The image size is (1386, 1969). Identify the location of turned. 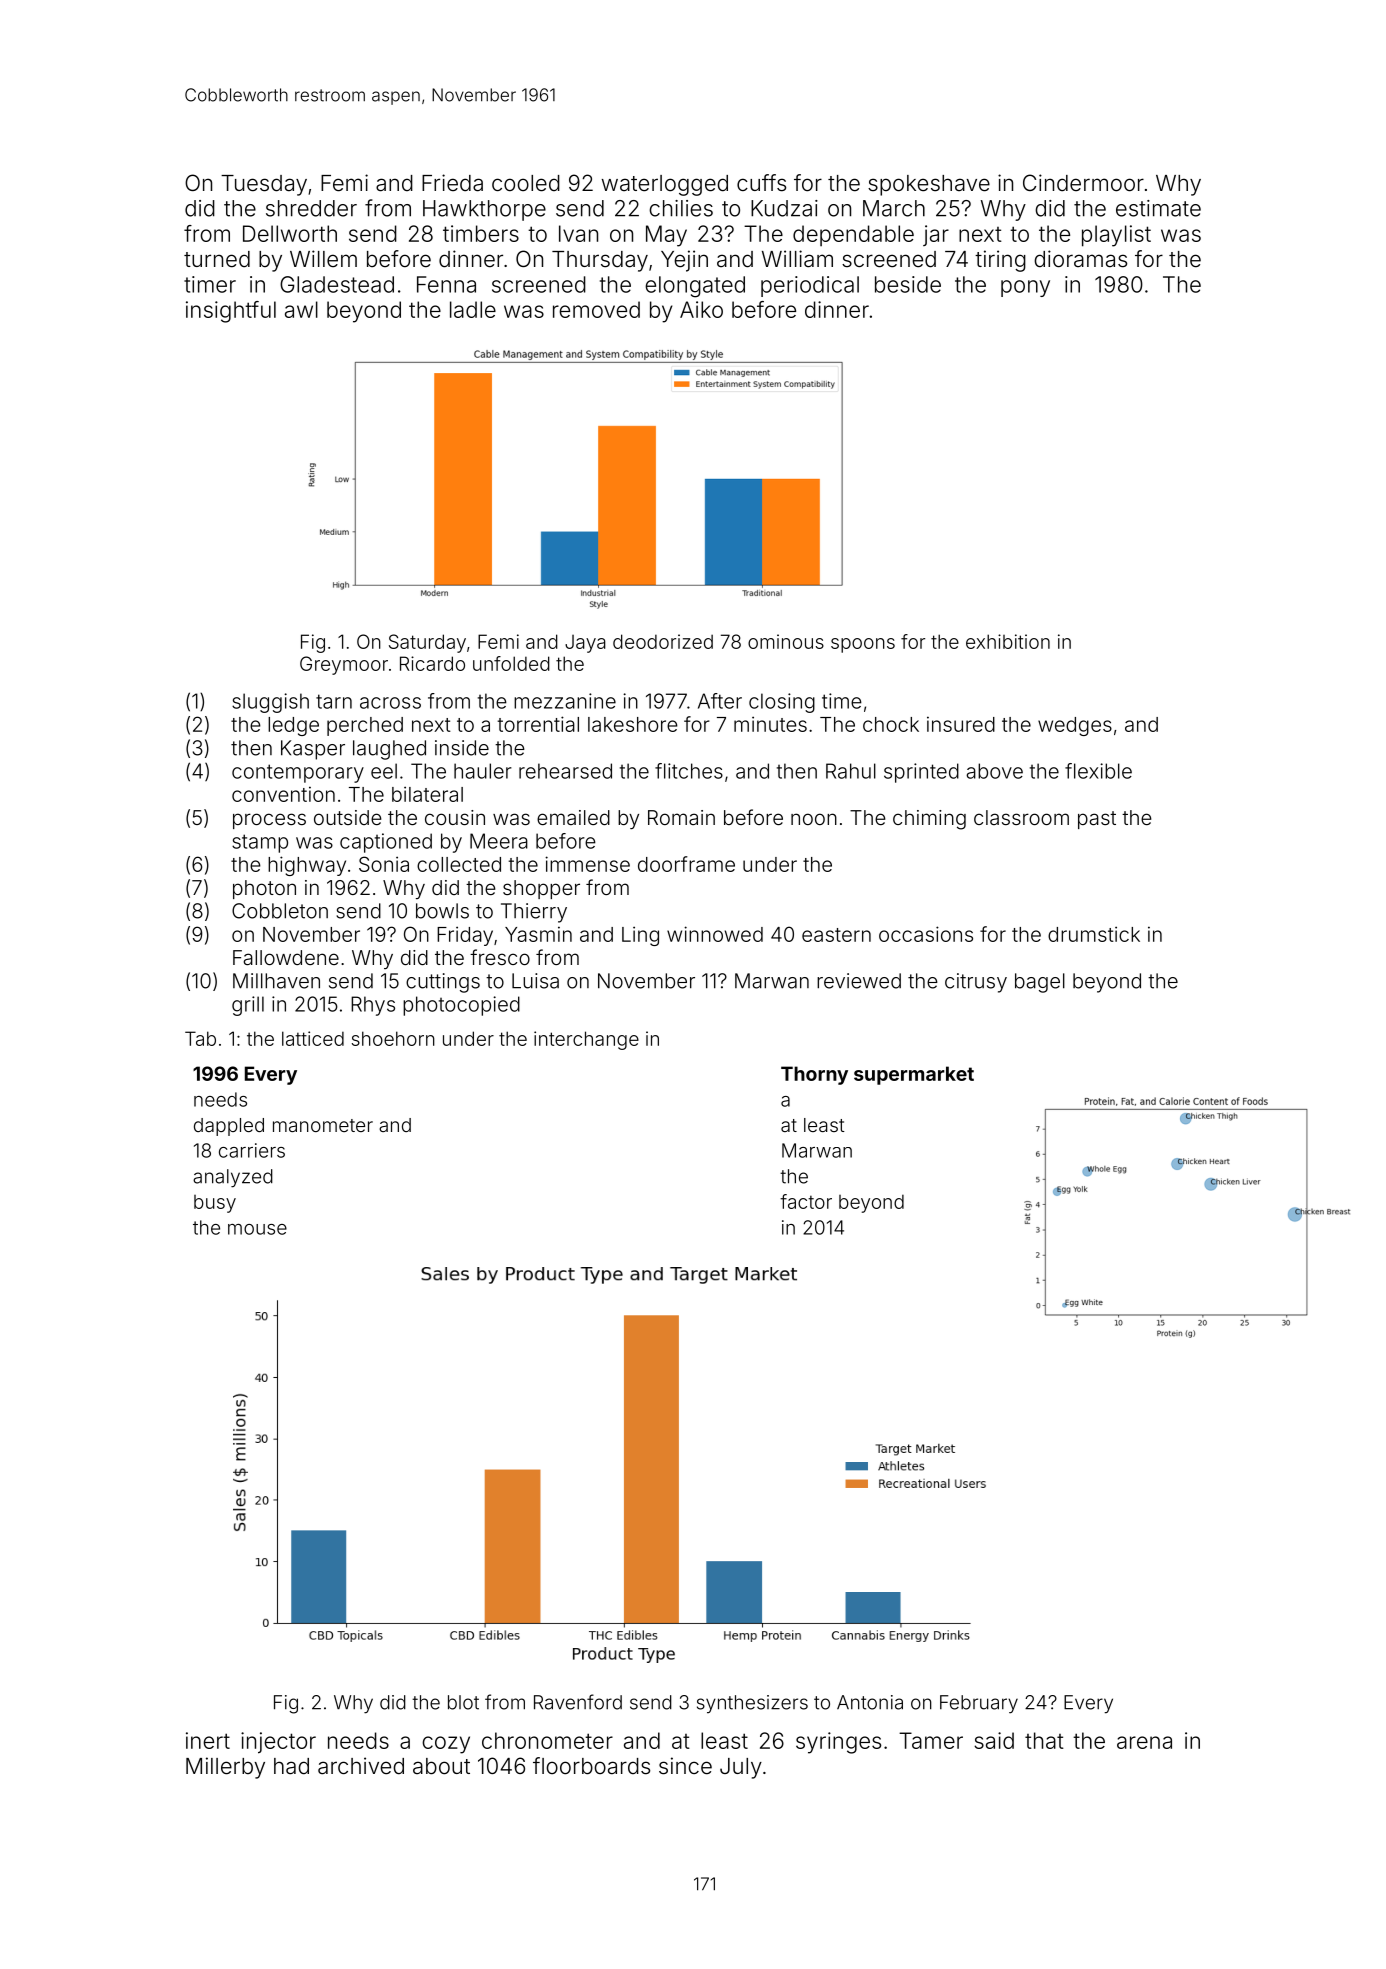
(217, 259).
